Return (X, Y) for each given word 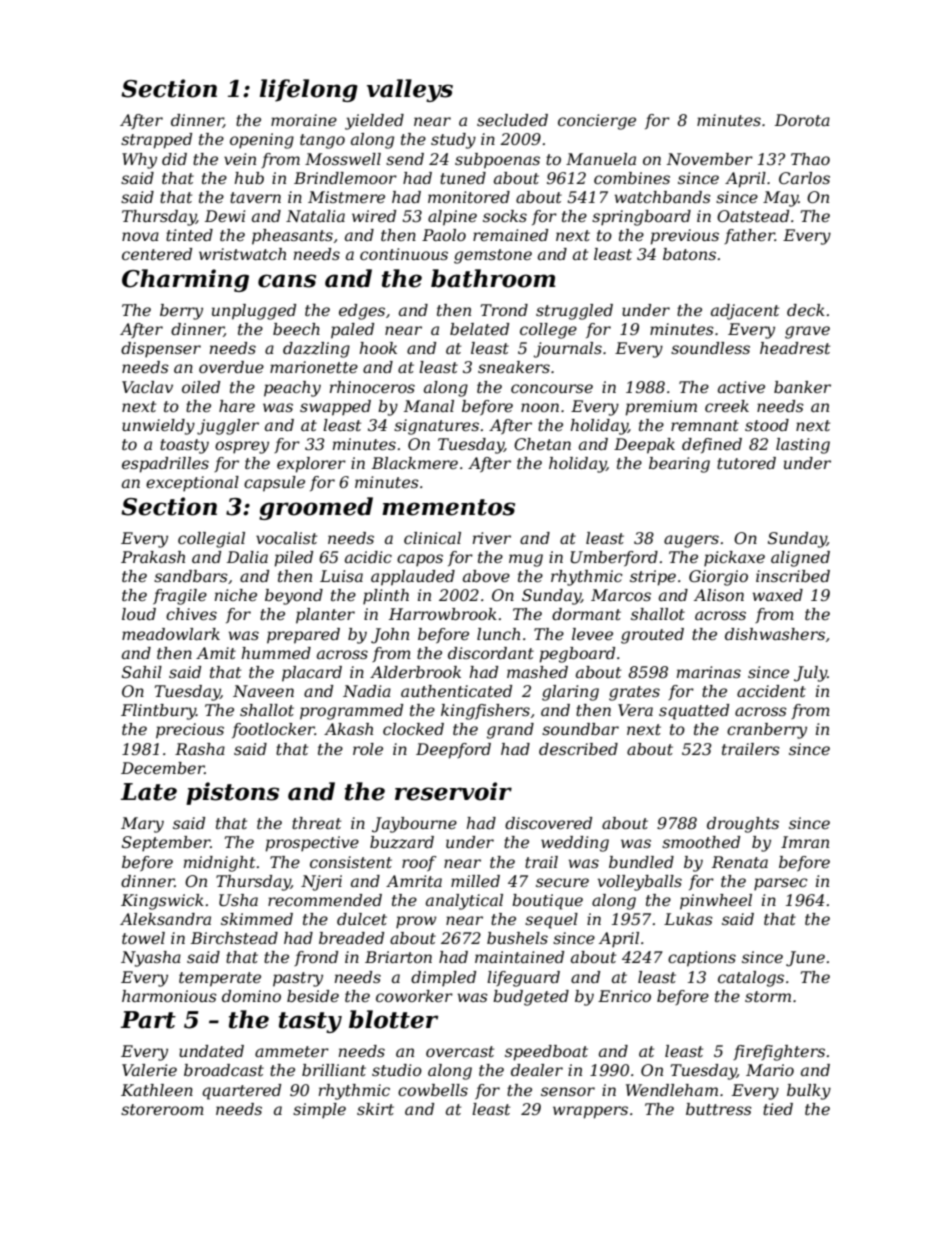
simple (319, 1111)
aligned (800, 559)
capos (420, 560)
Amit (216, 653)
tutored (746, 463)
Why (139, 161)
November (709, 159)
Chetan (542, 444)
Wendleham (672, 1090)
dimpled (443, 979)
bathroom (493, 278)
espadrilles (165, 465)
